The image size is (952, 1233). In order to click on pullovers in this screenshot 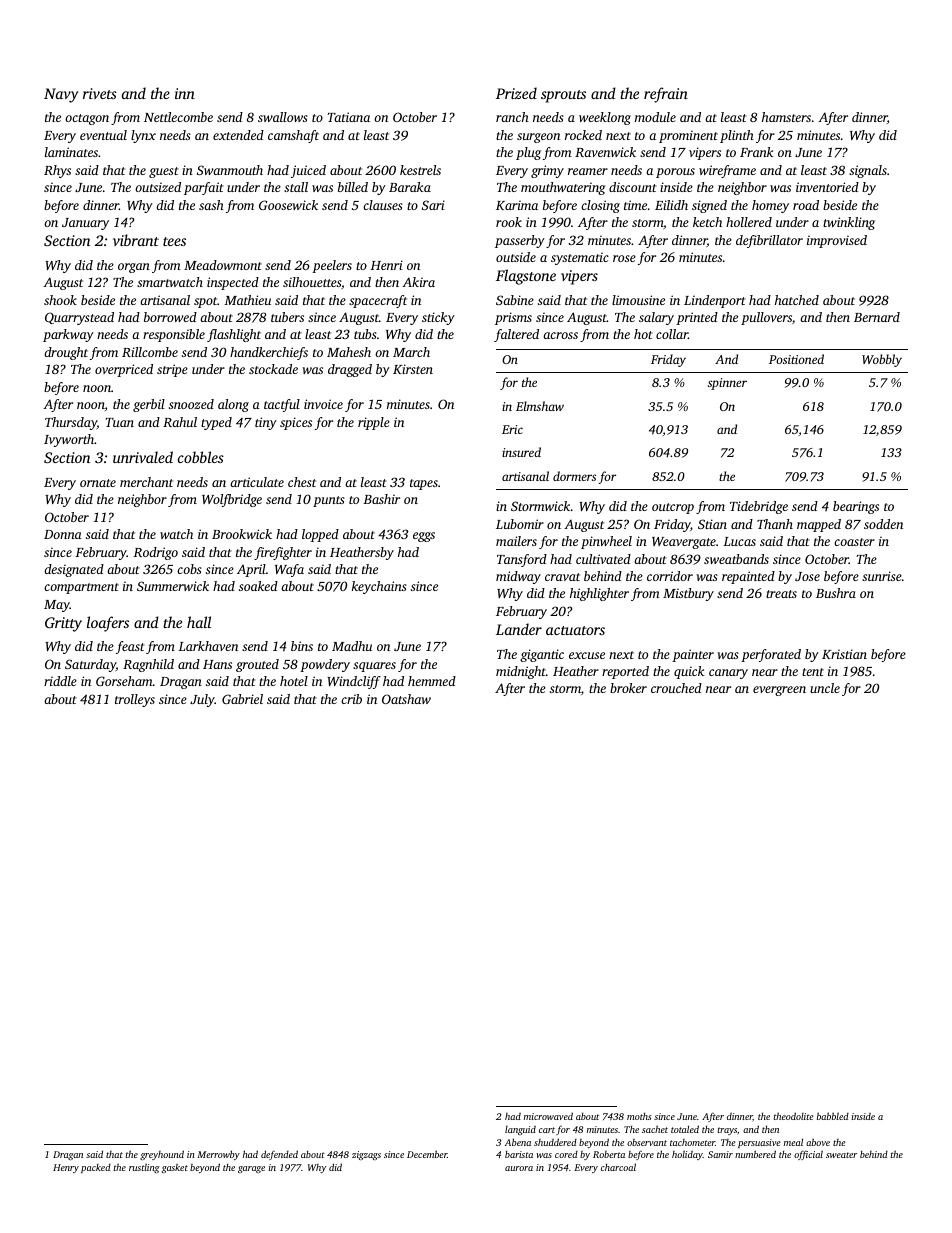, I will do `click(766, 318)`.
